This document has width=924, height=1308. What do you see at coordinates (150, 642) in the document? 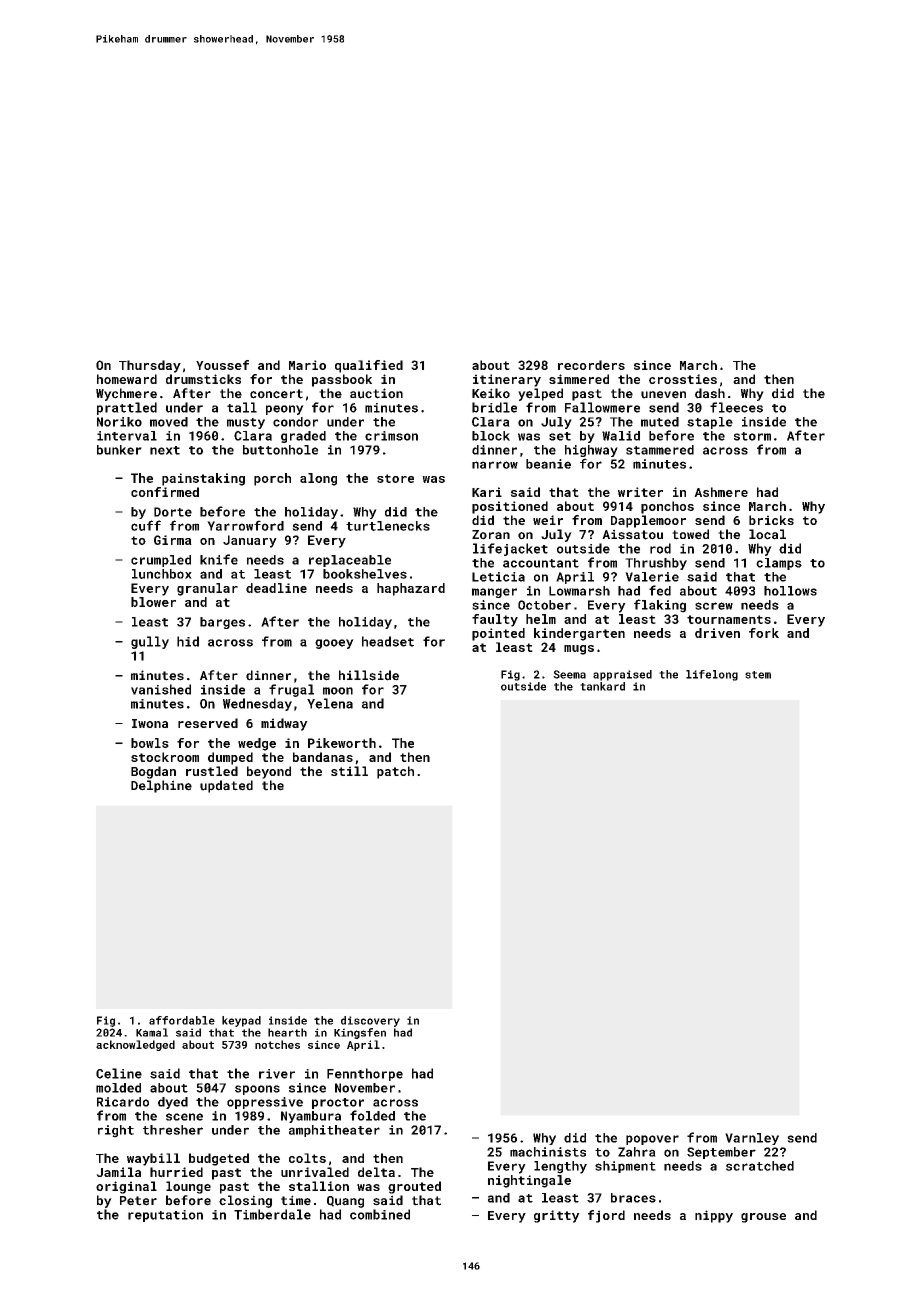
I see `gully` at bounding box center [150, 642].
